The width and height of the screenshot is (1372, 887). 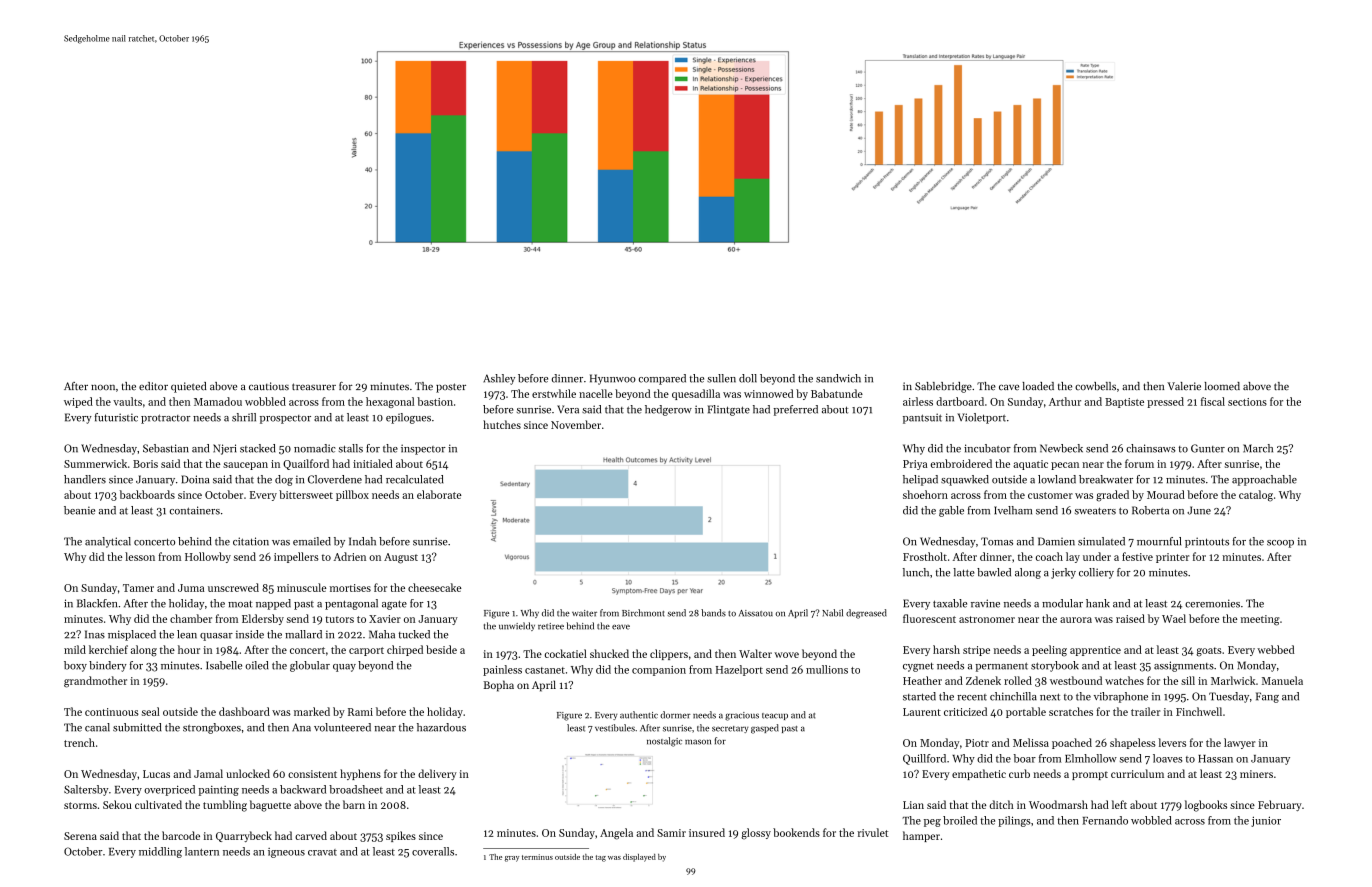 What do you see at coordinates (414, 479) in the screenshot?
I see `recalculated` at bounding box center [414, 479].
